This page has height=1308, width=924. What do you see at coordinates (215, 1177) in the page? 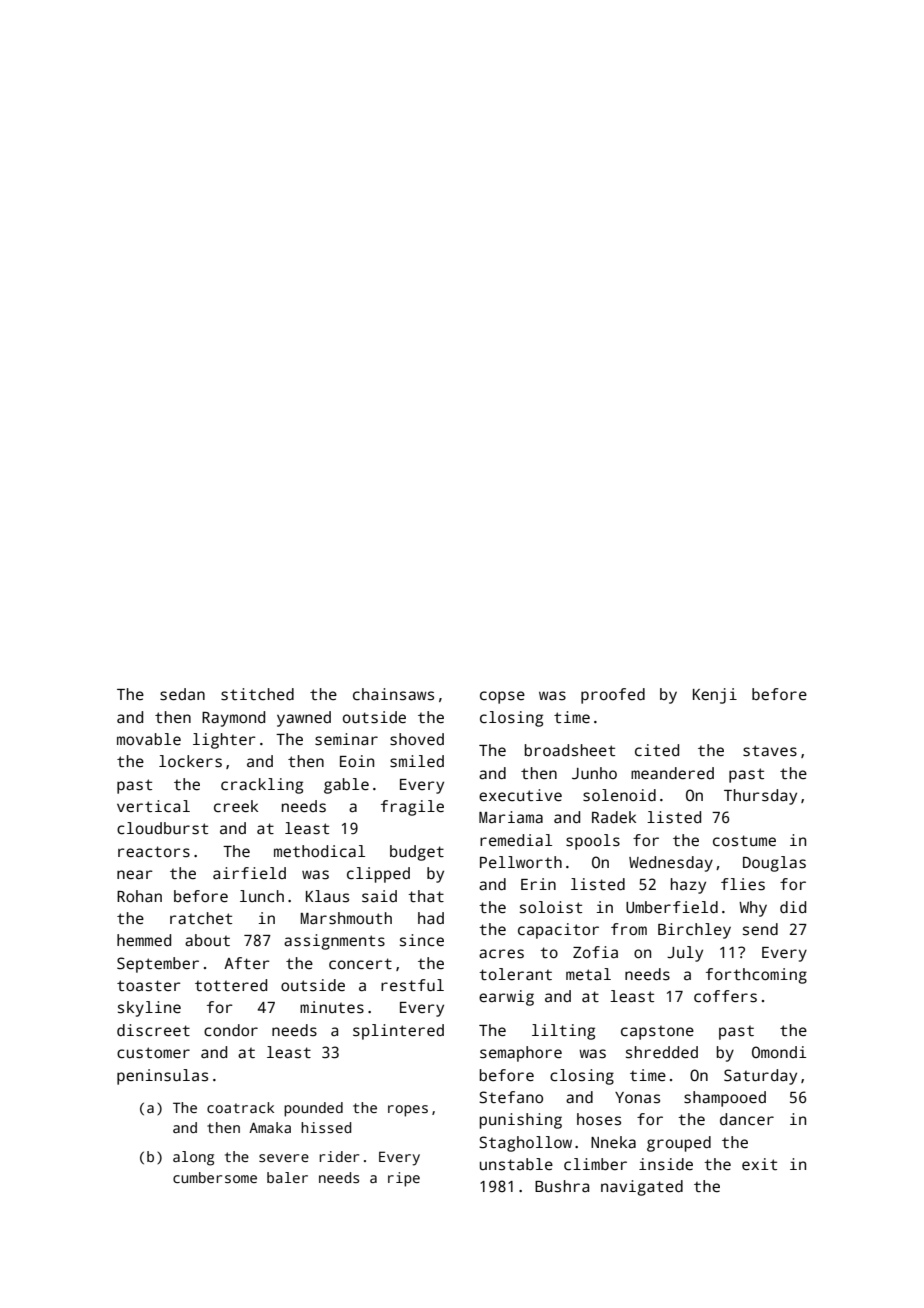
I see `cumbersome` at bounding box center [215, 1177].
